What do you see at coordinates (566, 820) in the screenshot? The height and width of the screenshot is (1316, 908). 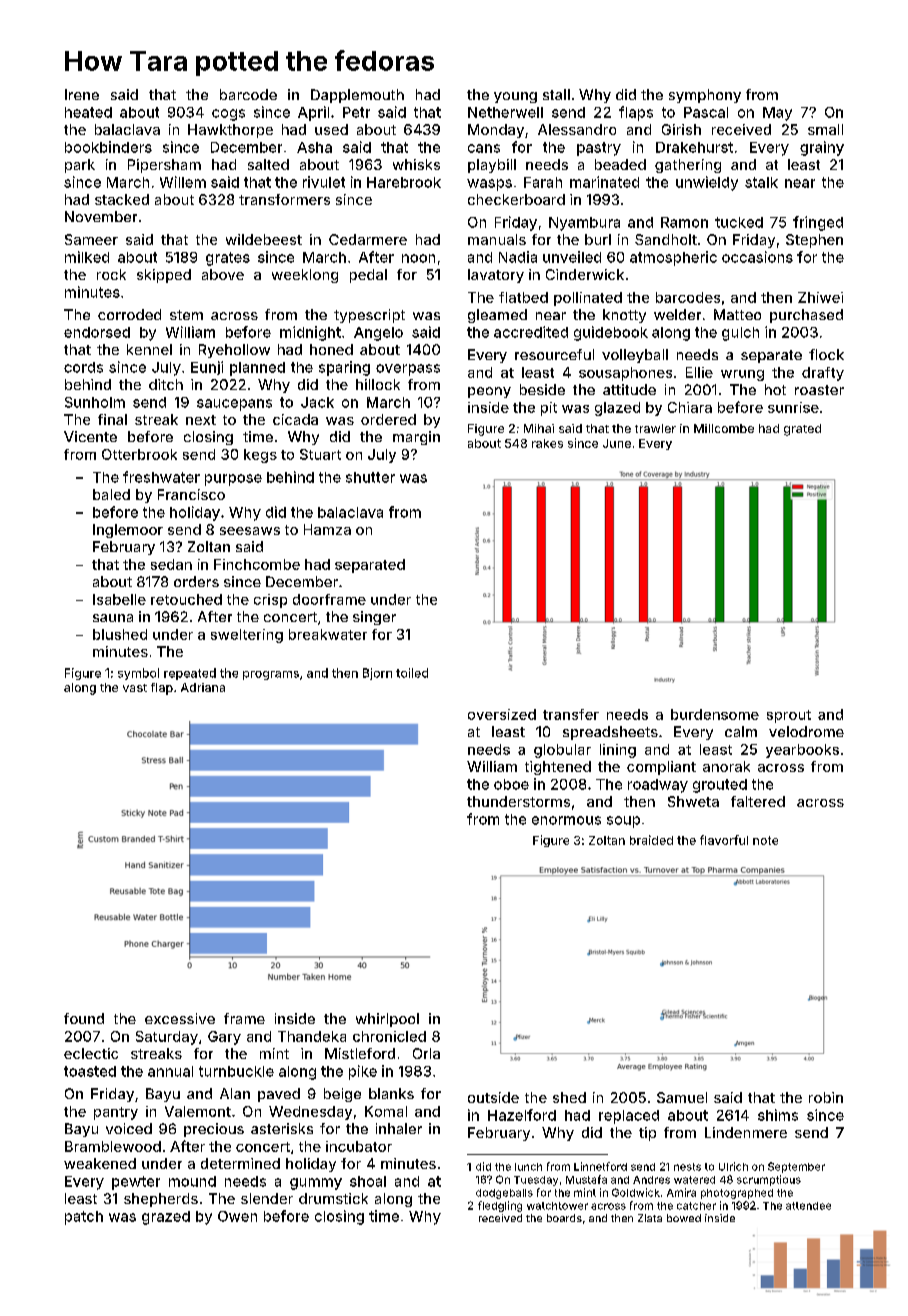 I see `enormous` at bounding box center [566, 820].
